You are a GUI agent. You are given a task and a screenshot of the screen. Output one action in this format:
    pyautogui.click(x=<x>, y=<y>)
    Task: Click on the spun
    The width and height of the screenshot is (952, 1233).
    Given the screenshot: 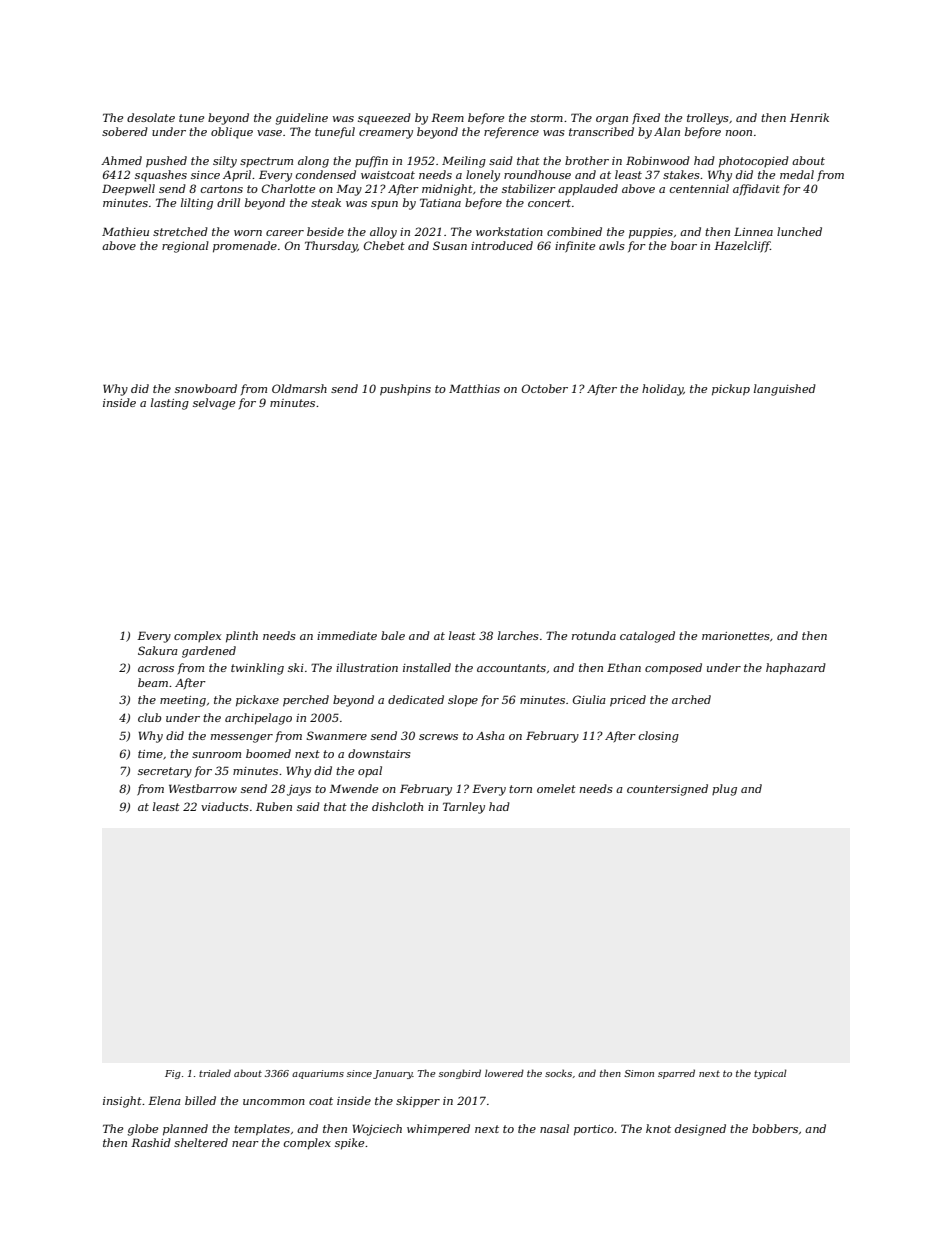 What is the action you would take?
    pyautogui.click(x=384, y=205)
